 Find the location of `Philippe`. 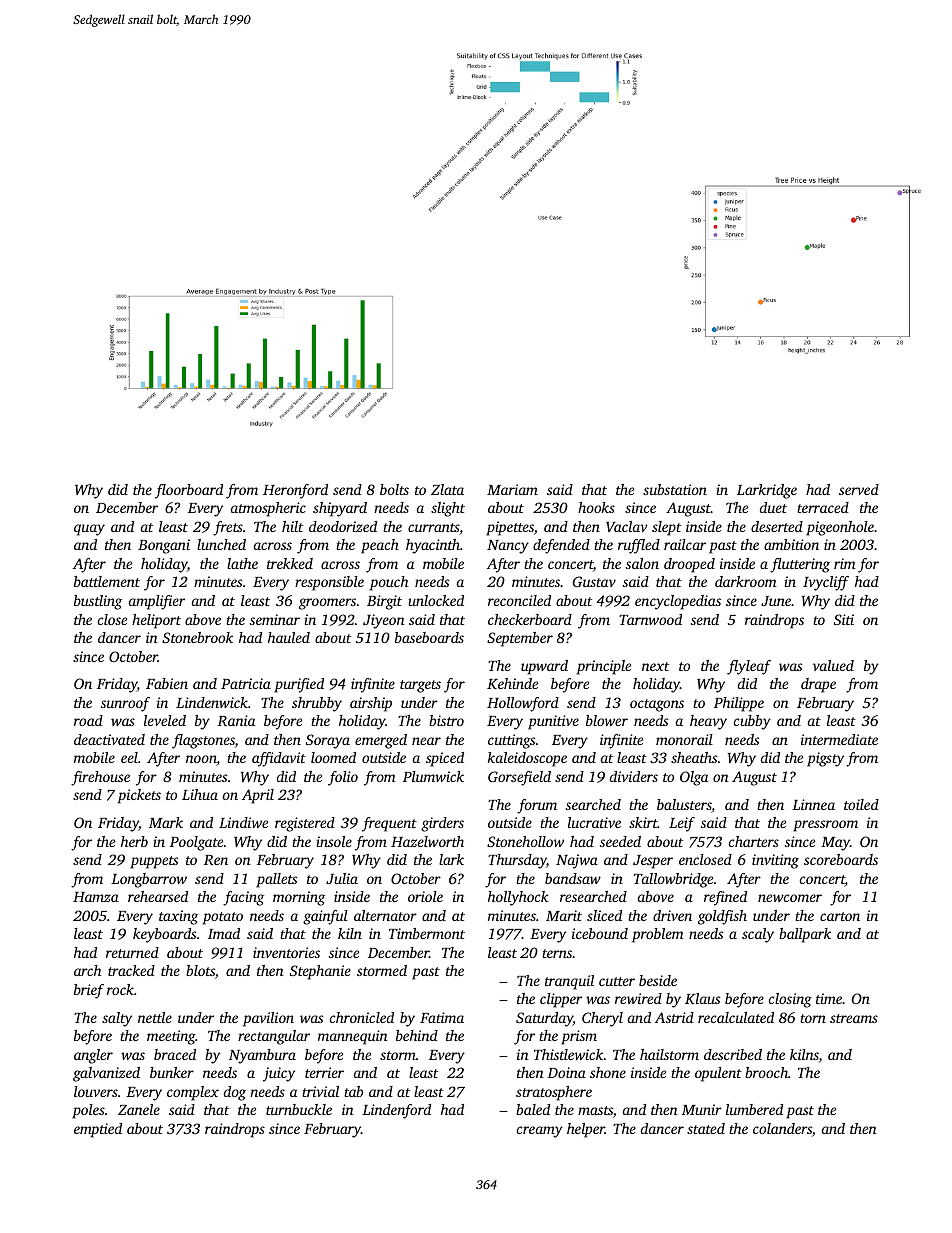

Philippe is located at coordinates (739, 704).
